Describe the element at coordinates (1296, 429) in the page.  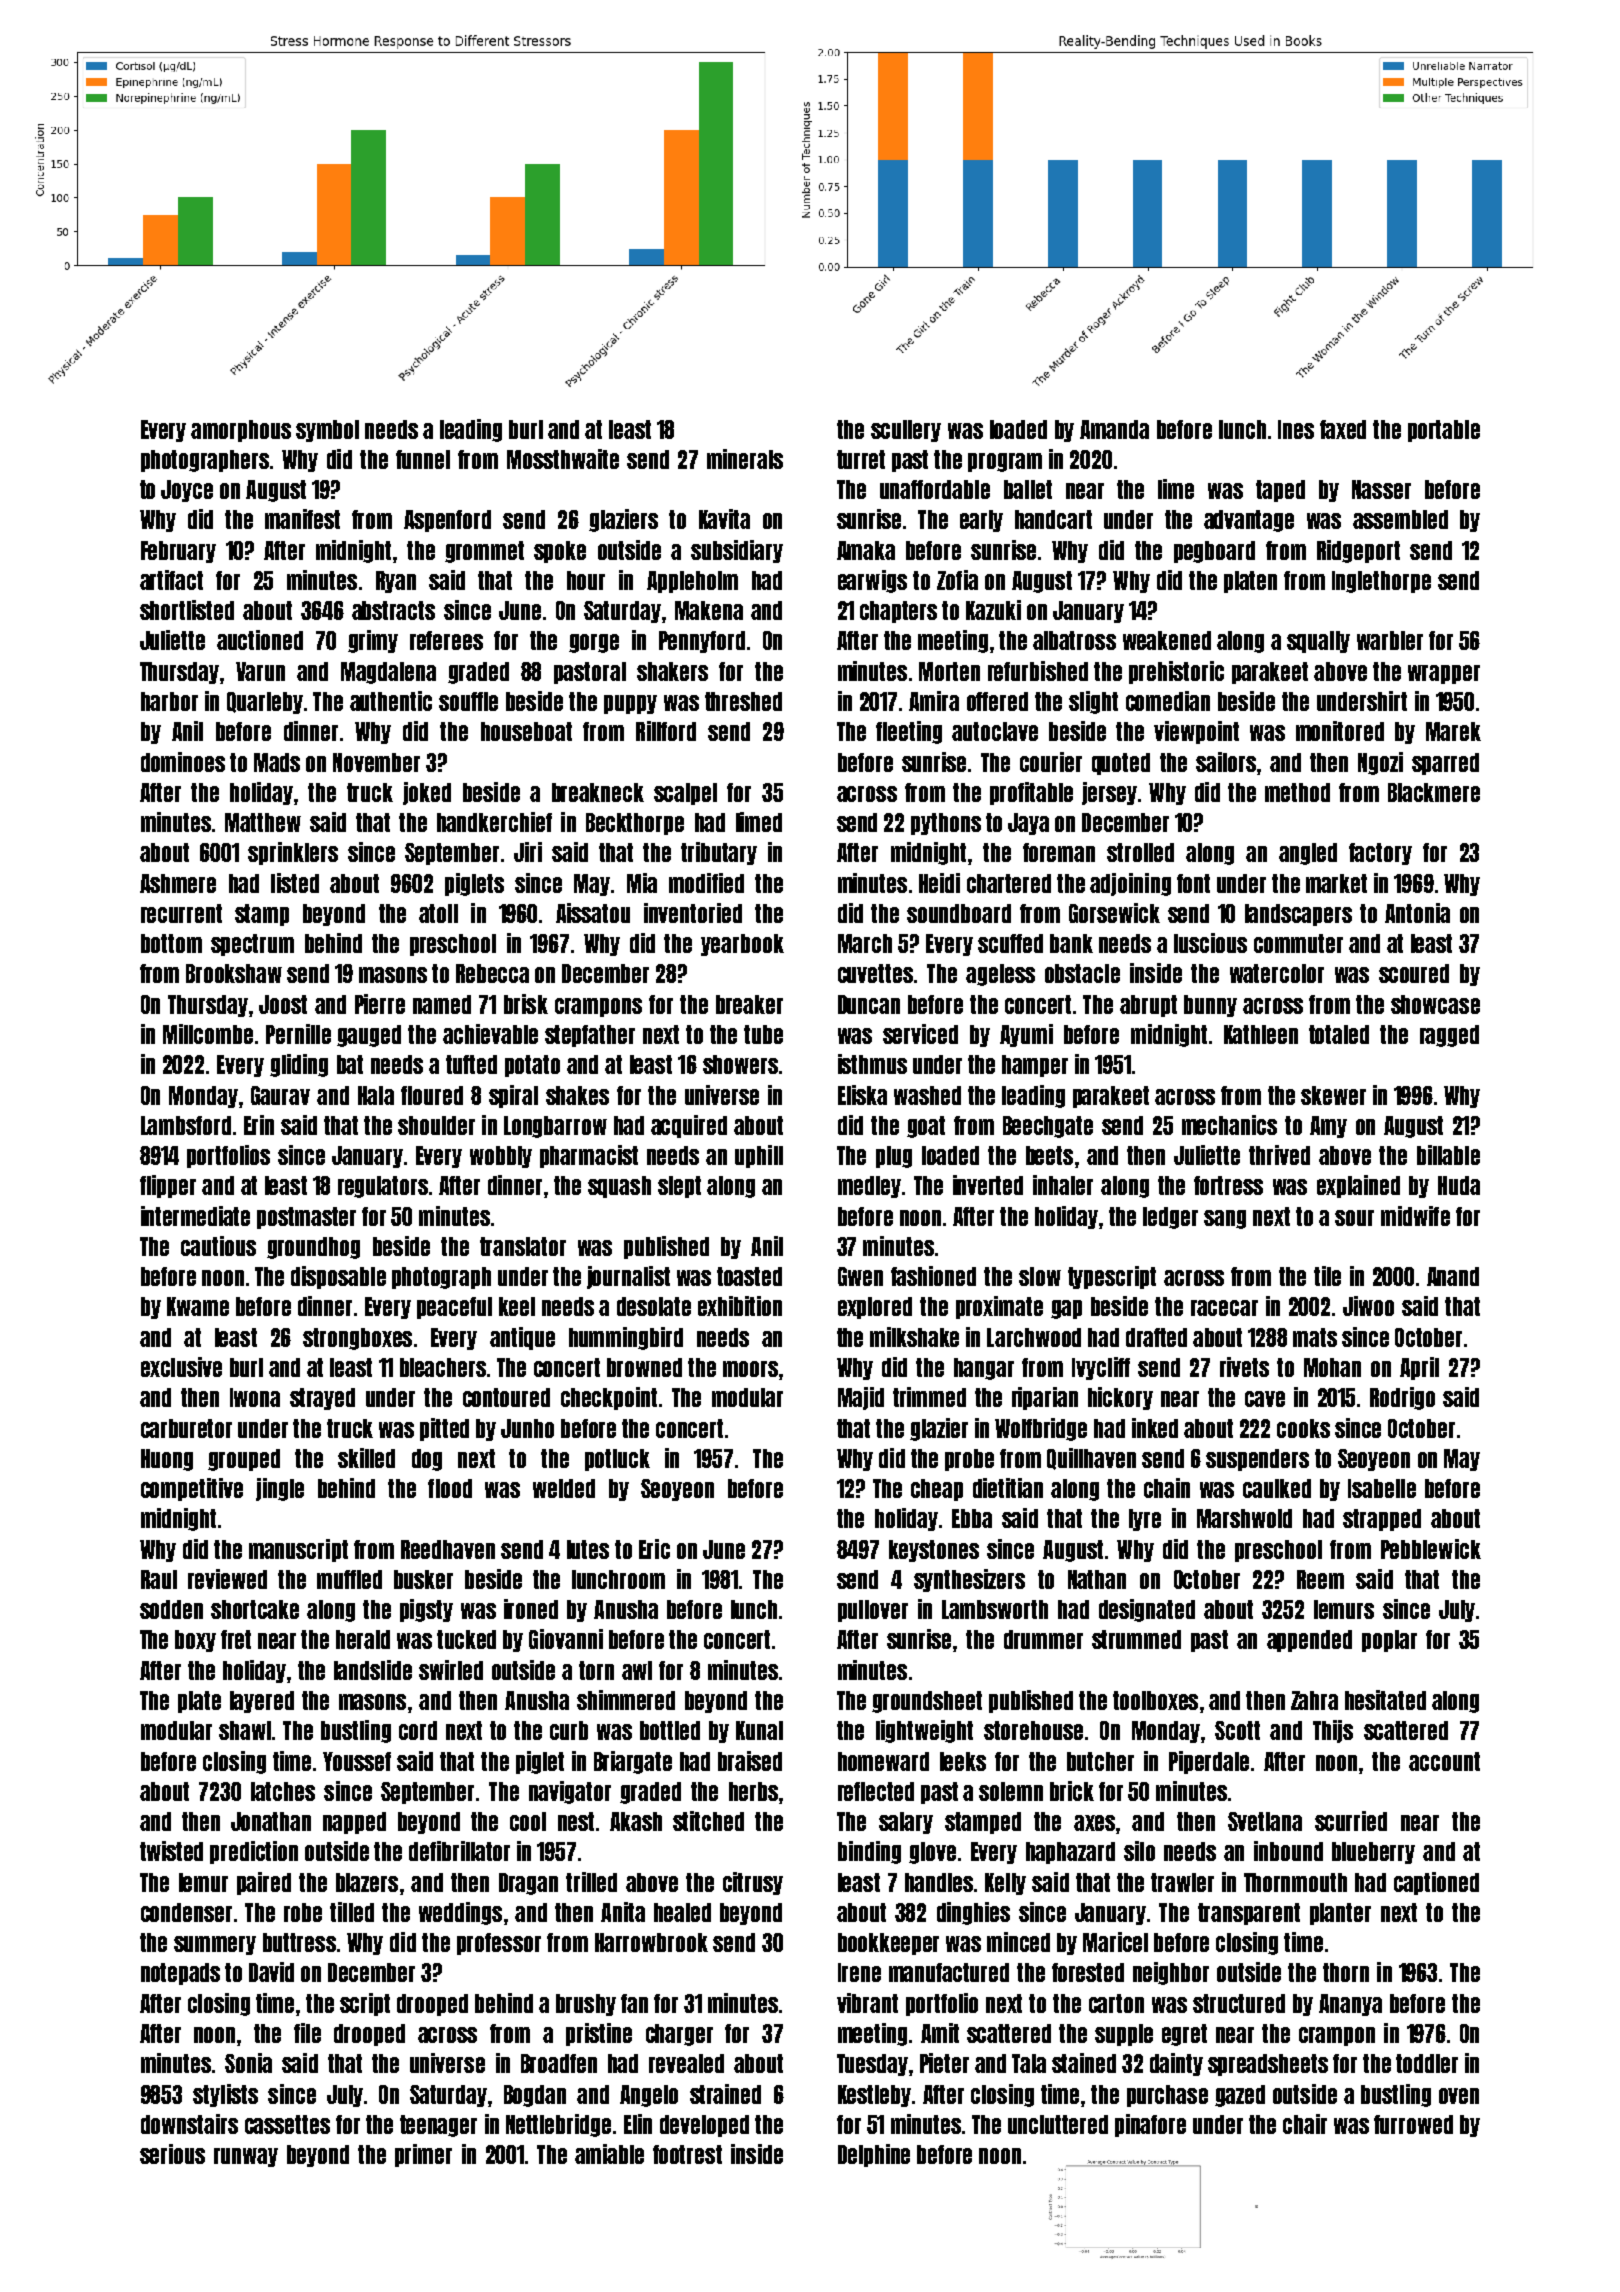
I see `Ines` at that location.
